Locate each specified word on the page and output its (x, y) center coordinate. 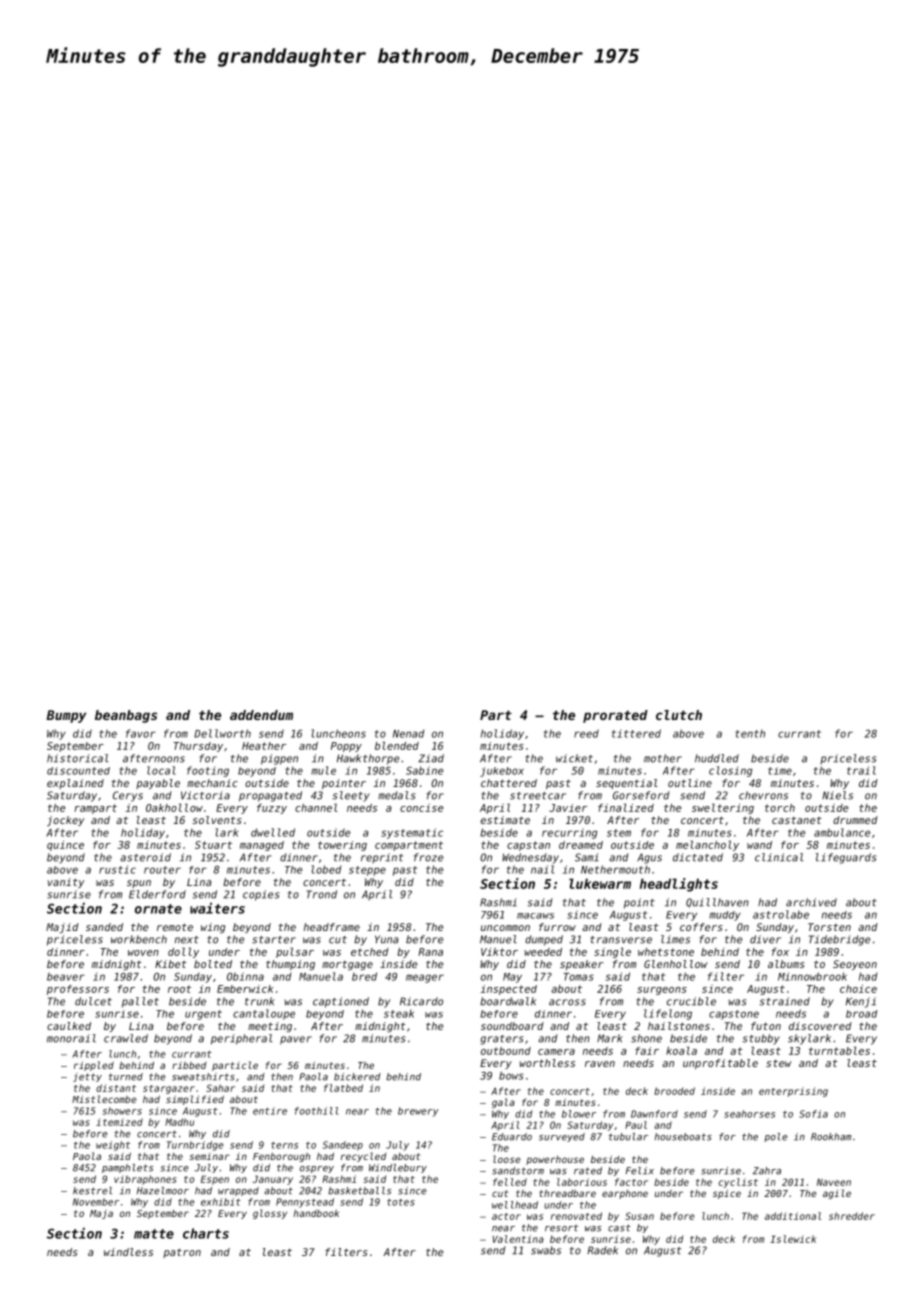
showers (122, 1111)
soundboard (512, 1026)
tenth (750, 733)
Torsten (829, 927)
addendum (261, 715)
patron (182, 1253)
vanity (66, 883)
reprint (382, 858)
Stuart (213, 845)
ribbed (189, 1065)
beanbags (126, 716)
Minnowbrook (812, 976)
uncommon (505, 928)
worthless (547, 1063)
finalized (626, 807)
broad (861, 1014)
